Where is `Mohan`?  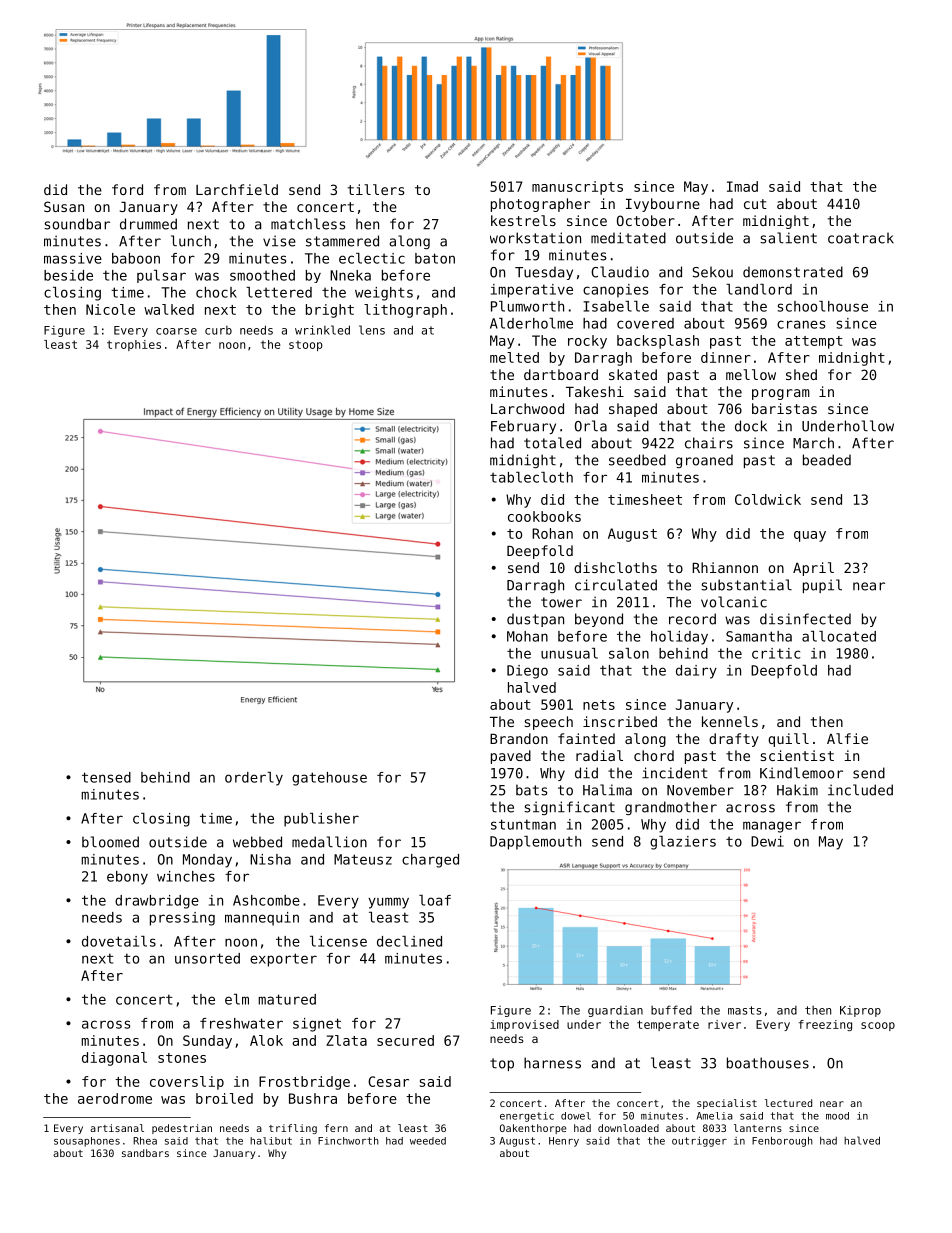
Mohan is located at coordinates (527, 636).
